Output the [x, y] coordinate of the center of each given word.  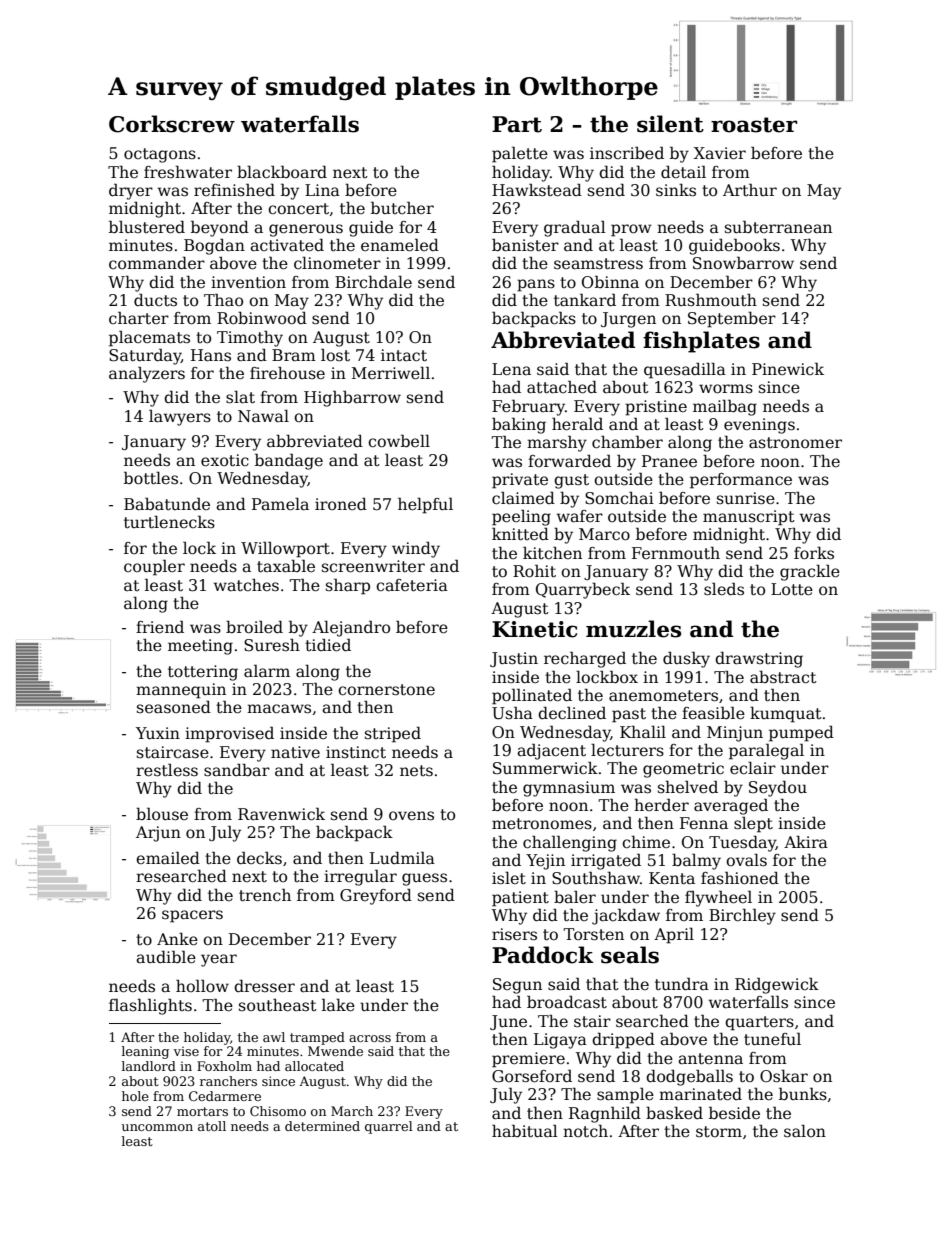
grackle [810, 572]
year [219, 960]
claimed [523, 498]
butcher [402, 207]
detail [683, 172]
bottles [151, 478]
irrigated [606, 861]
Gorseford [532, 1076]
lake [338, 1005]
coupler [154, 567]
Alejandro [351, 628]
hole [135, 1096]
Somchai [619, 497]
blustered [147, 227]
